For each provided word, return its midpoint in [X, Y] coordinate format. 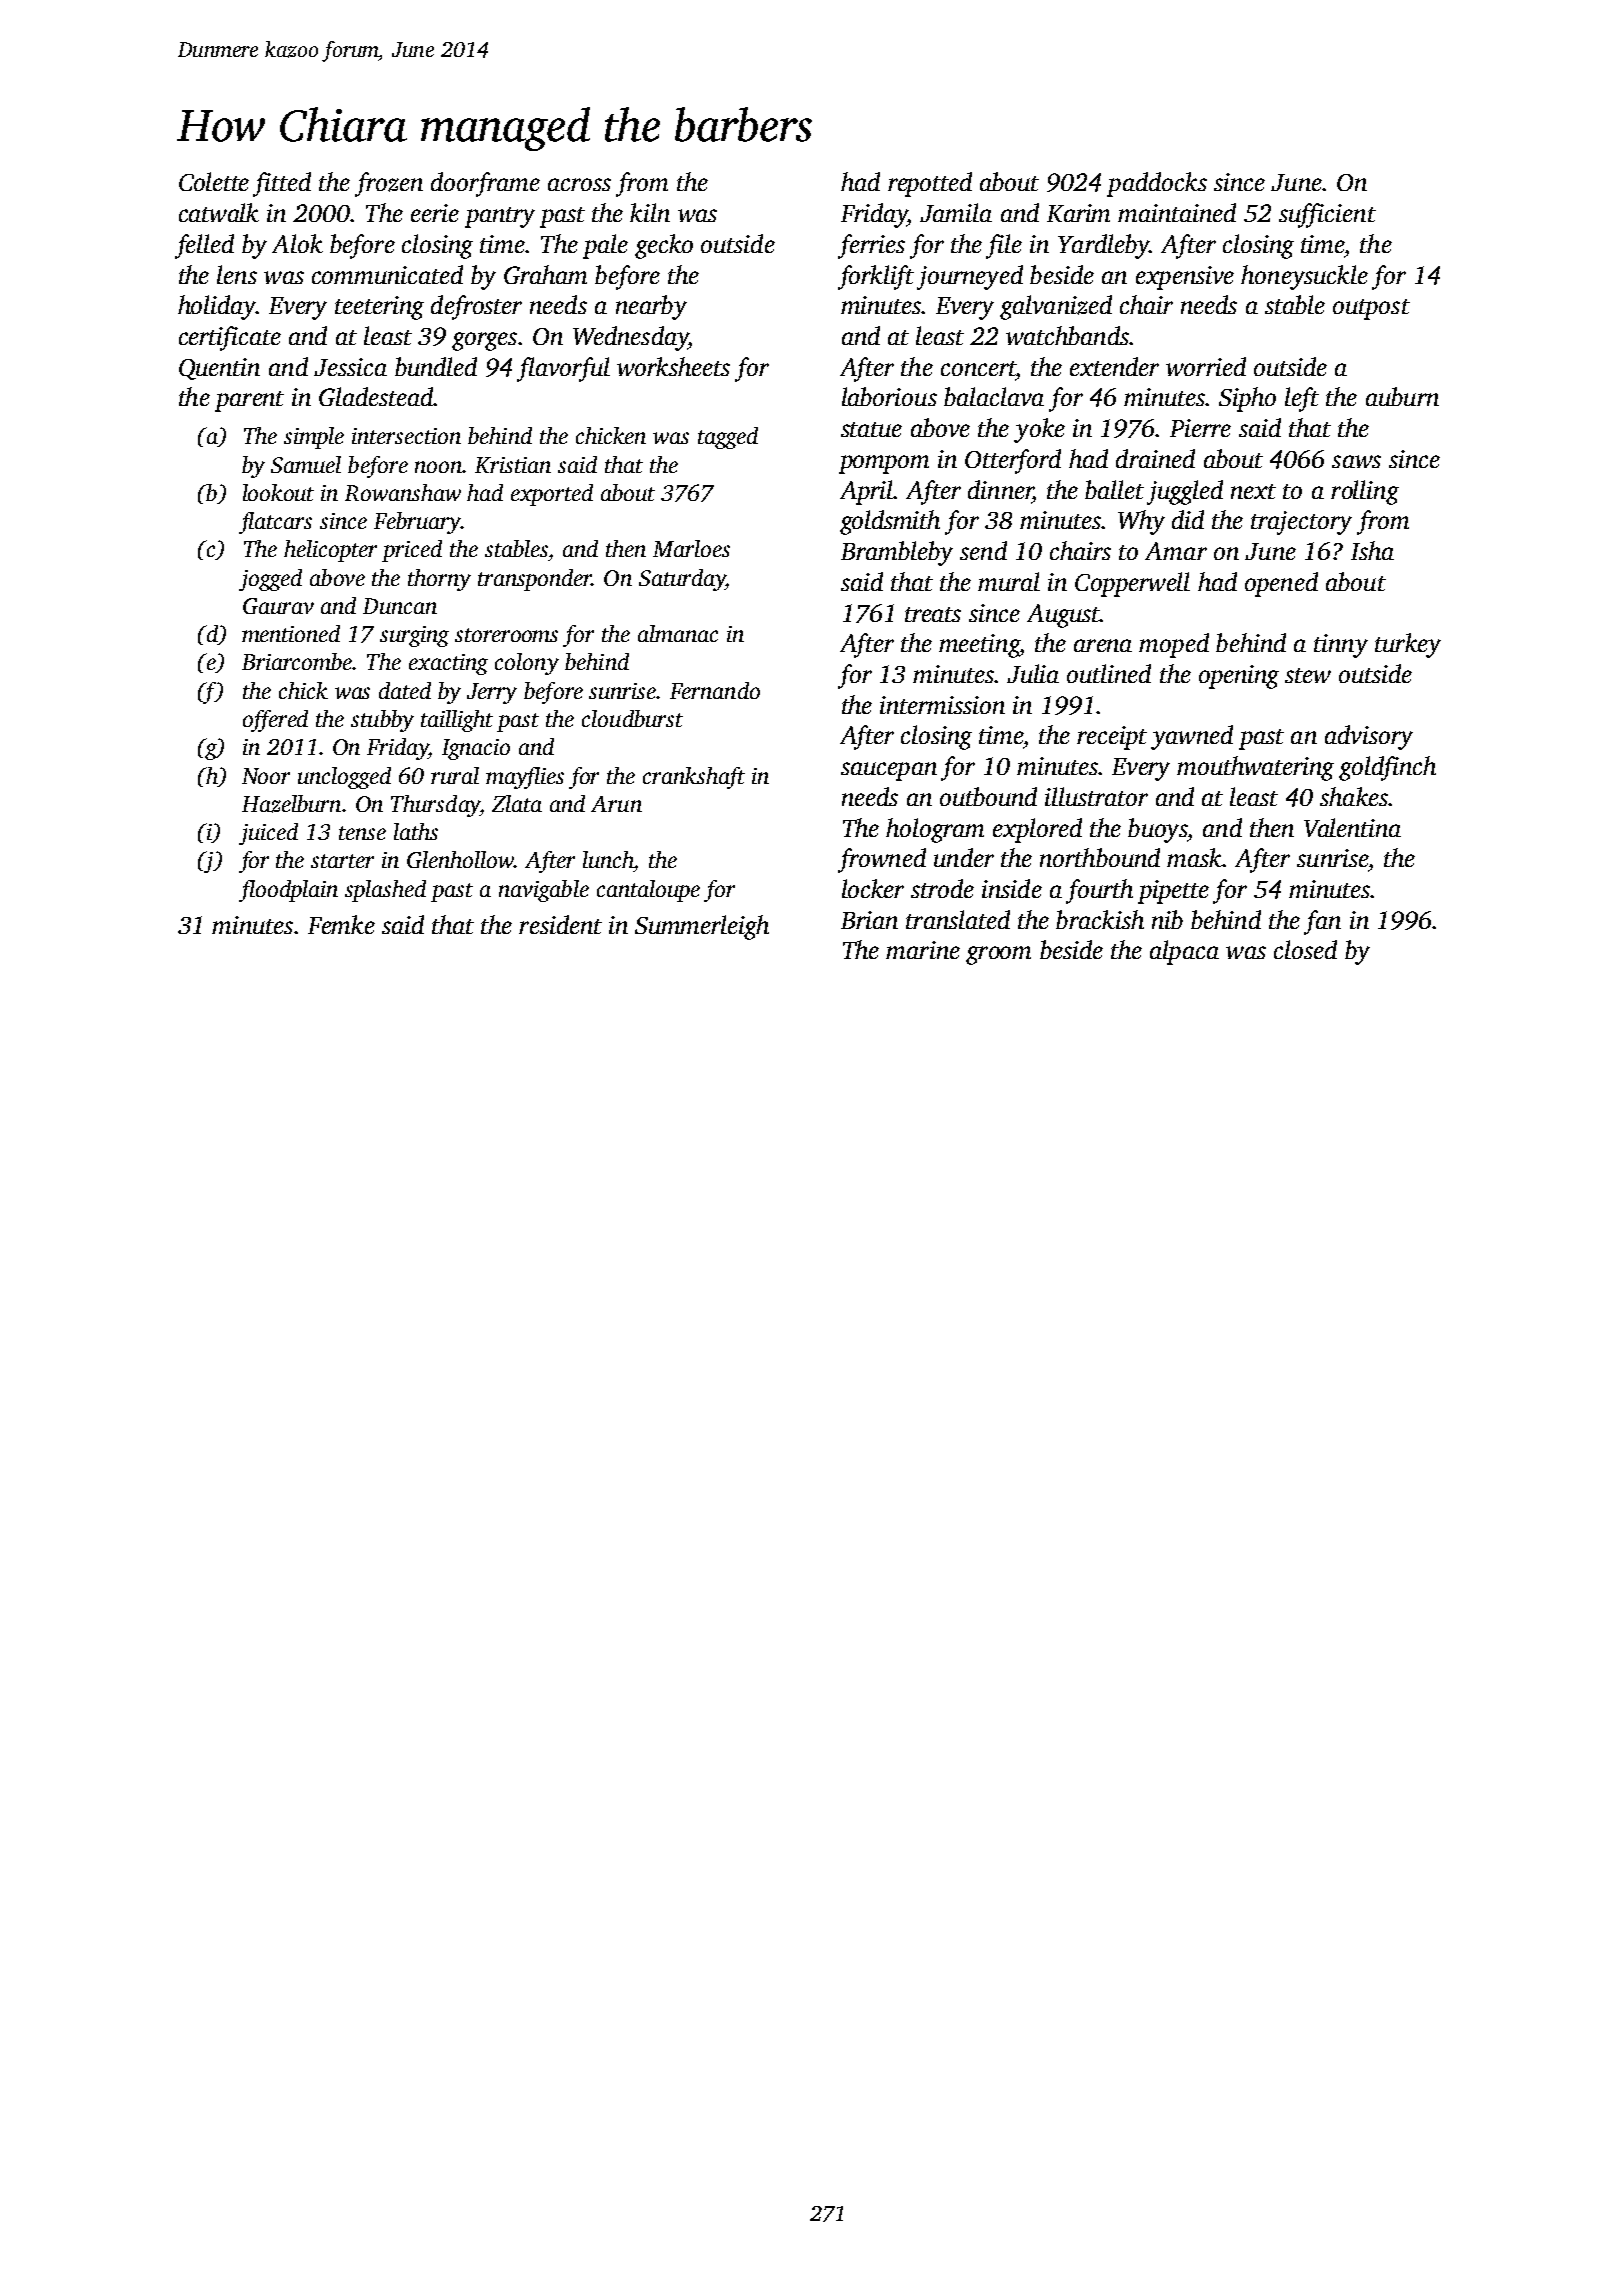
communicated [387, 274]
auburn [1402, 396]
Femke [341, 924]
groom [998, 955]
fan [1322, 922]
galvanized [1056, 307]
